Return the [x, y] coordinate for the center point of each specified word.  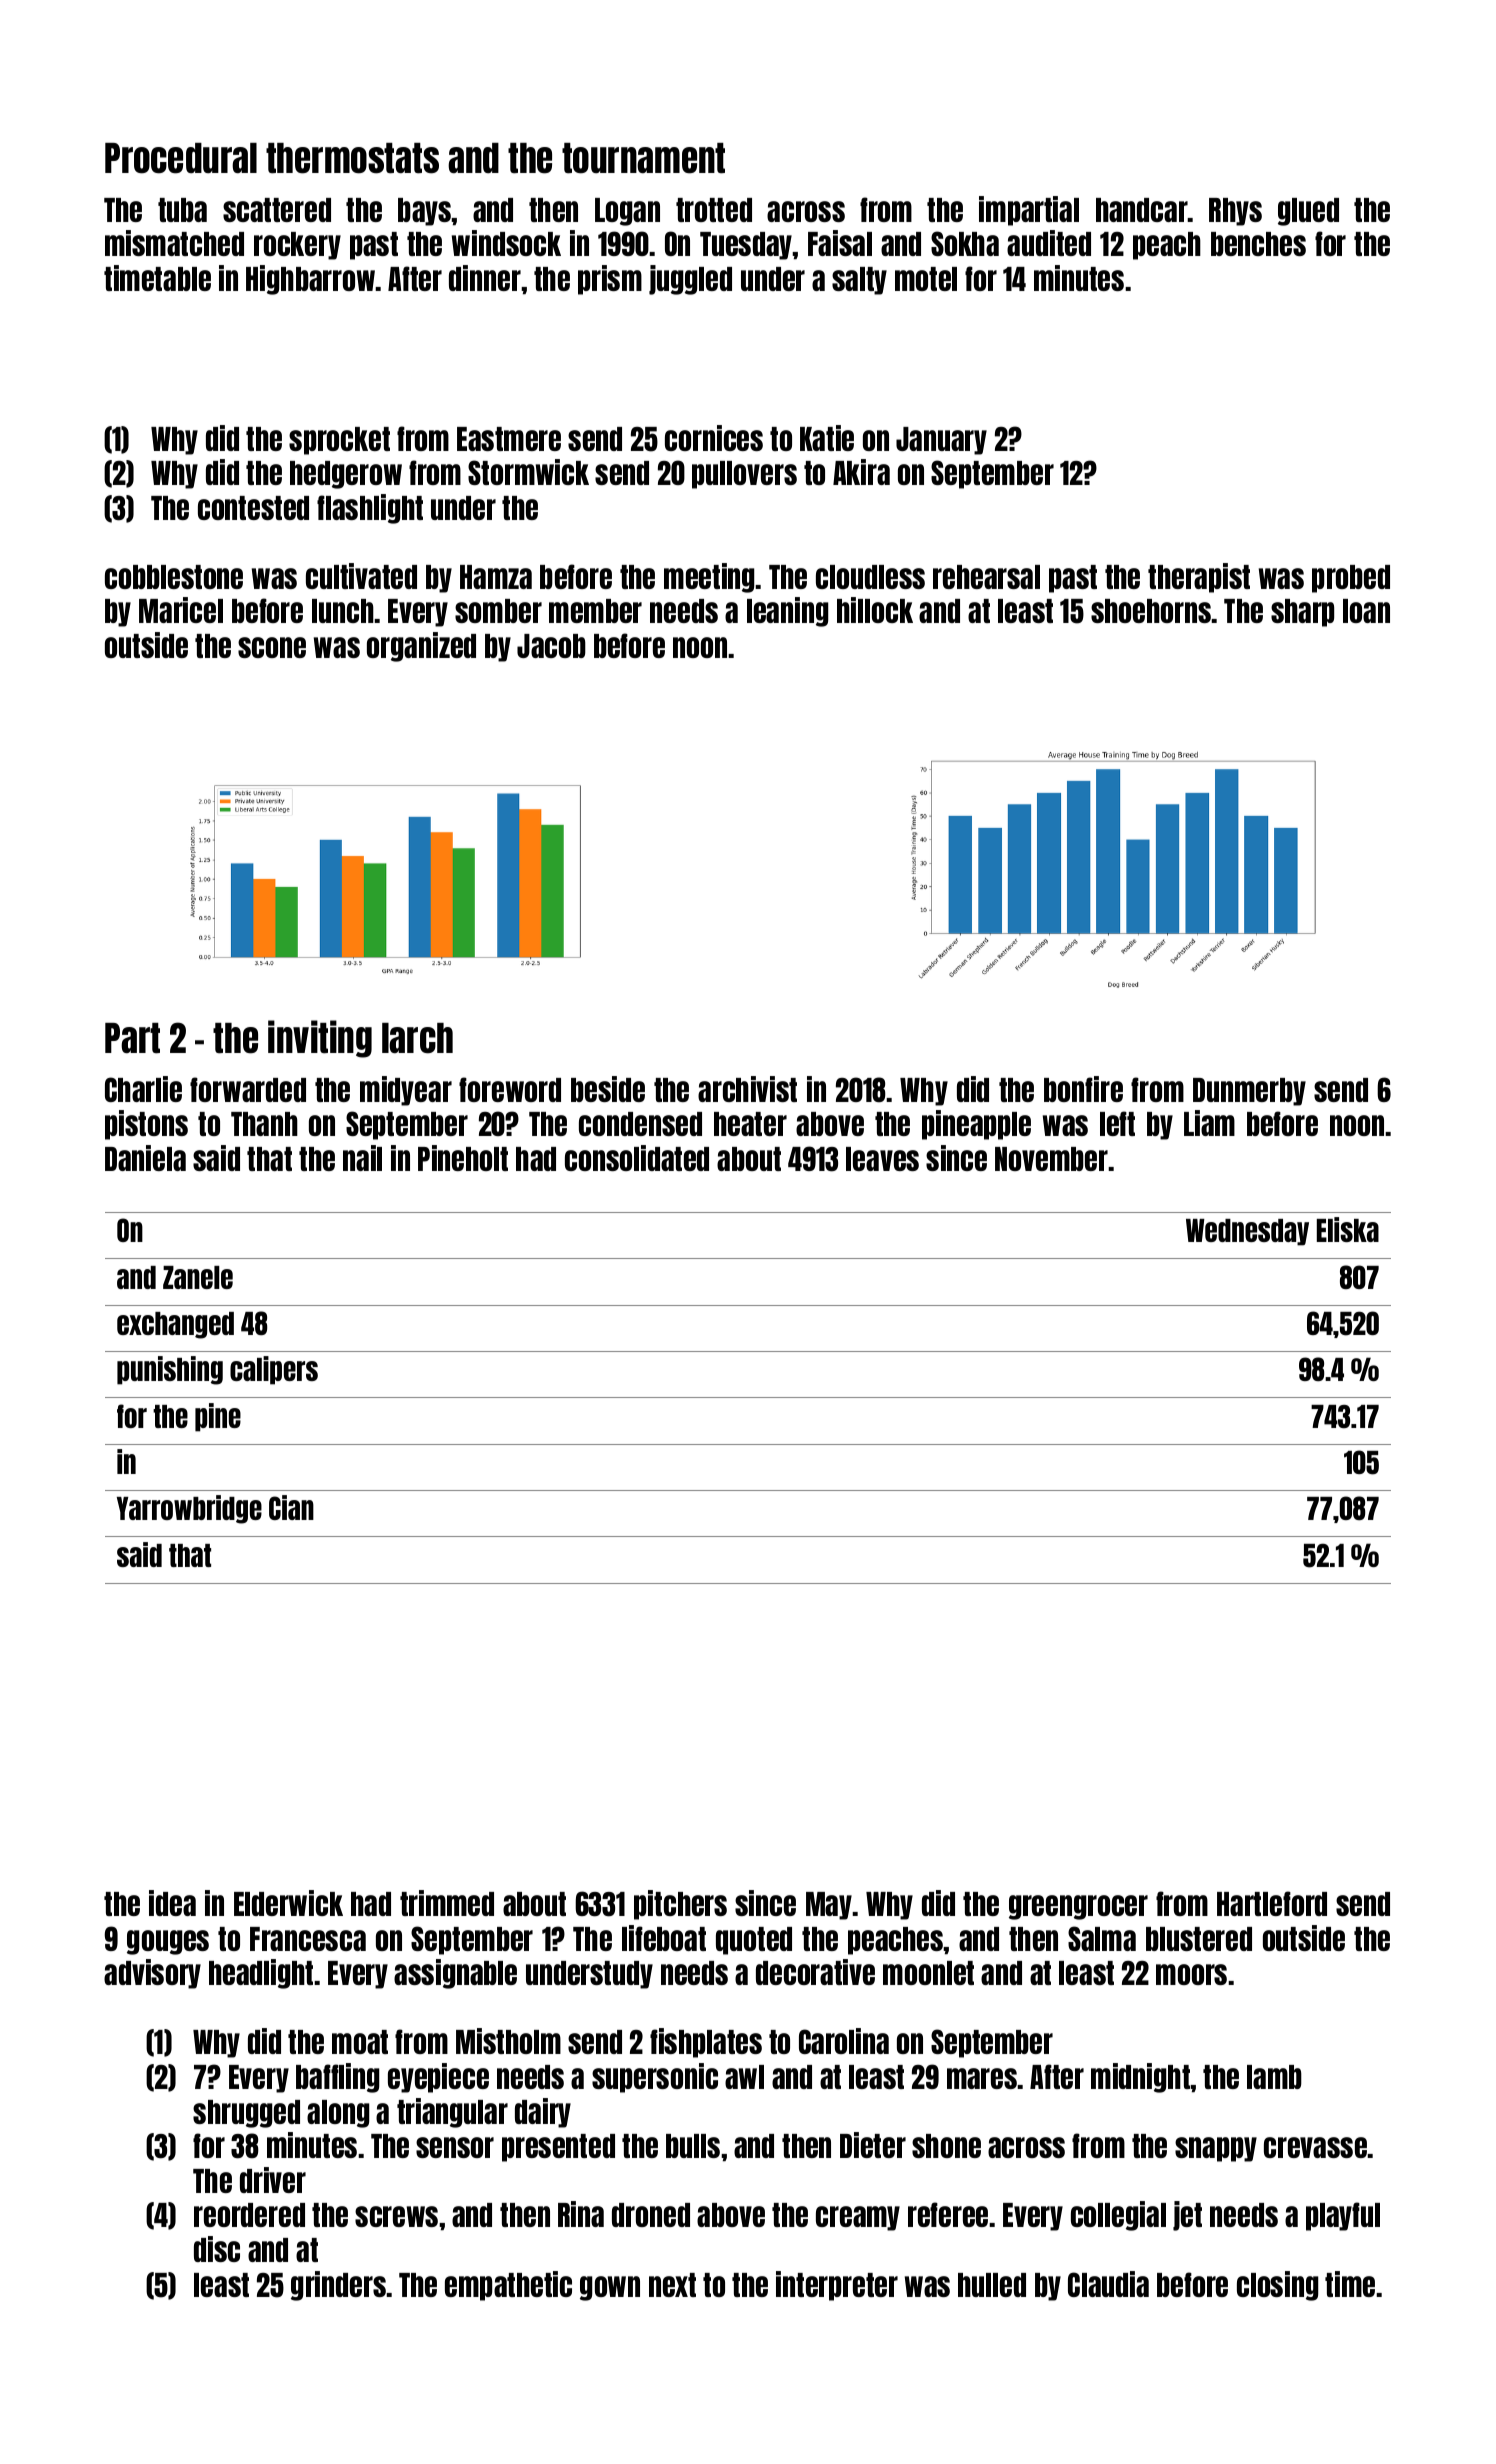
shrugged [246, 2114]
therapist [1199, 578]
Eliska [1348, 1229]
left [1117, 1123]
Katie [827, 438]
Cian [291, 1507]
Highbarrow [311, 280]
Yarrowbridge [189, 1509]
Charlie [143, 1089]
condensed [640, 1124]
